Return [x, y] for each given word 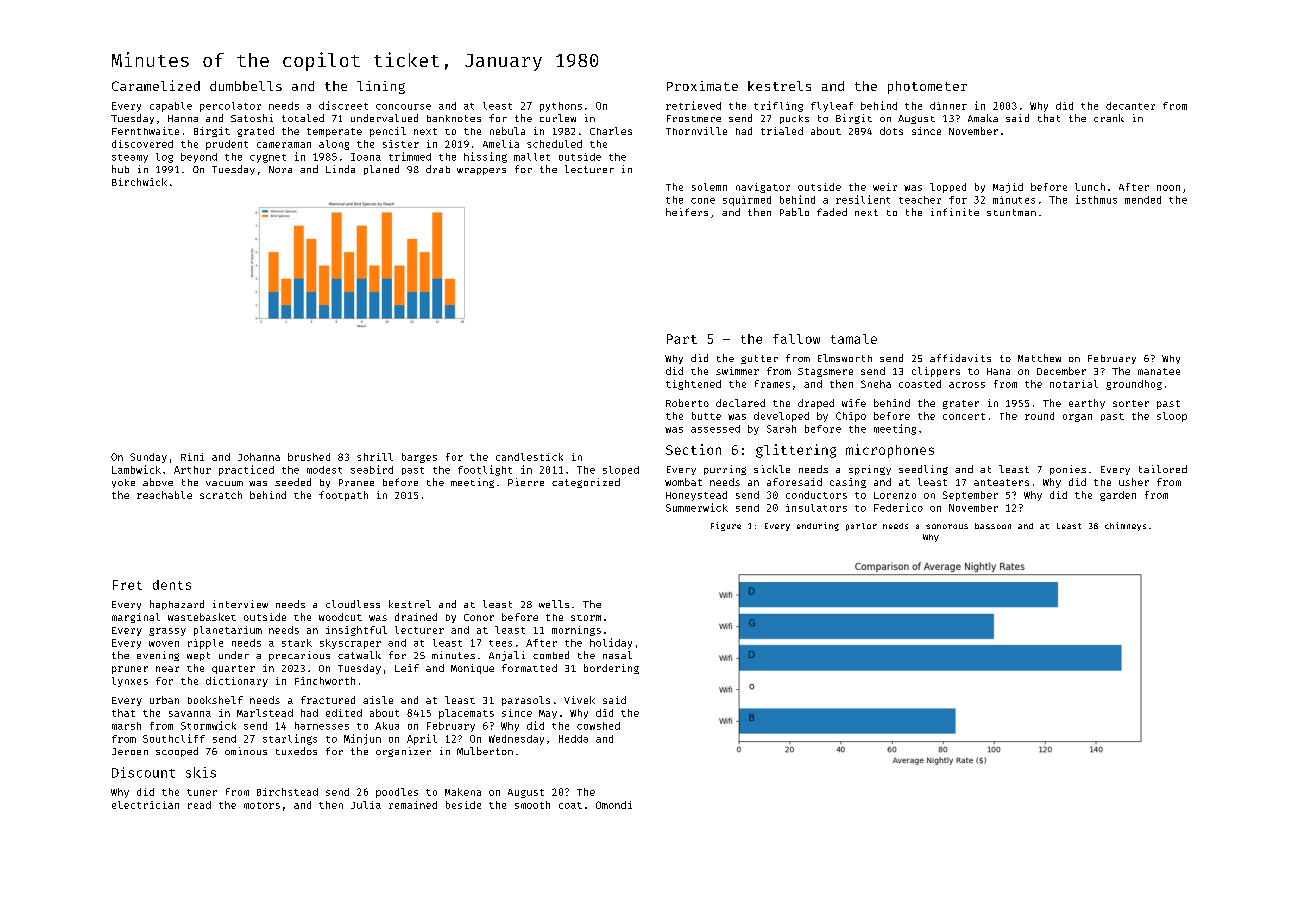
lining [381, 87]
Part [682, 339]
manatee [1159, 371]
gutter [759, 359]
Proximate [702, 86]
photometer [927, 87]
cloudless [353, 604]
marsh [126, 726]
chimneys [1125, 526]
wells [554, 604]
